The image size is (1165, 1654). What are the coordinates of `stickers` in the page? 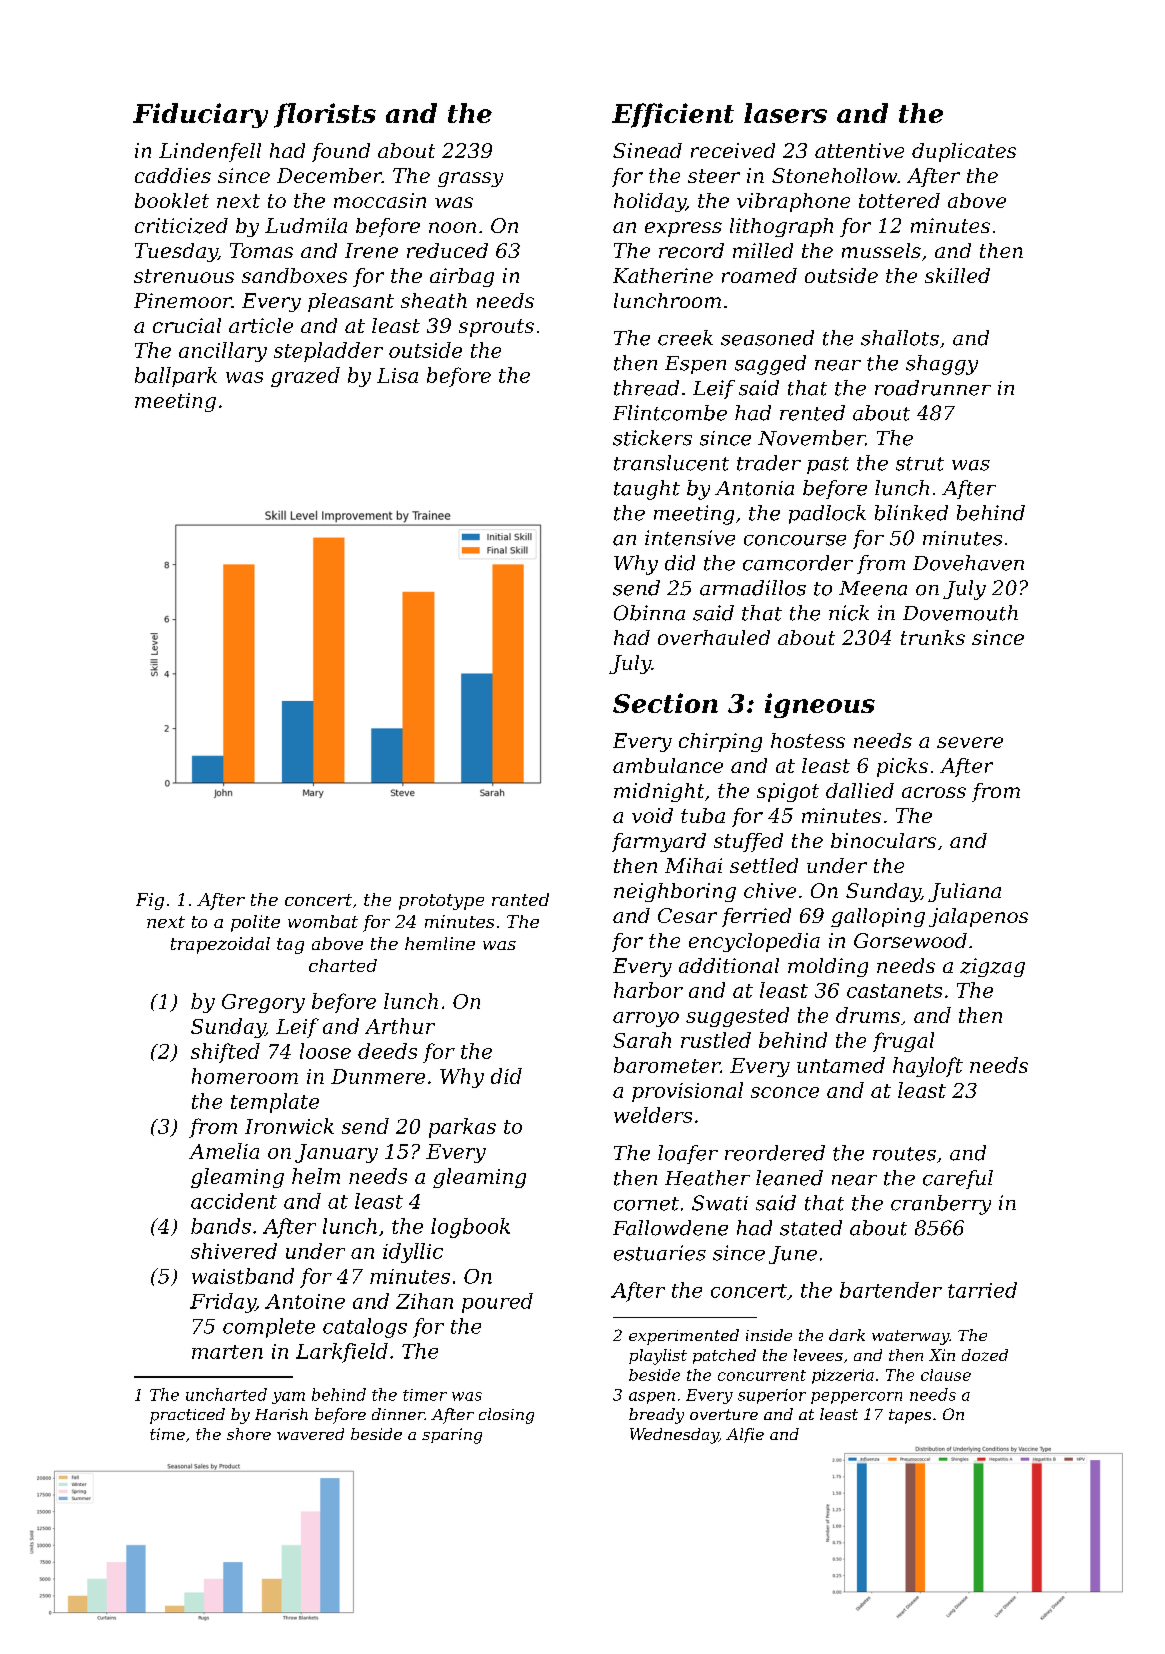 It's located at (652, 438).
